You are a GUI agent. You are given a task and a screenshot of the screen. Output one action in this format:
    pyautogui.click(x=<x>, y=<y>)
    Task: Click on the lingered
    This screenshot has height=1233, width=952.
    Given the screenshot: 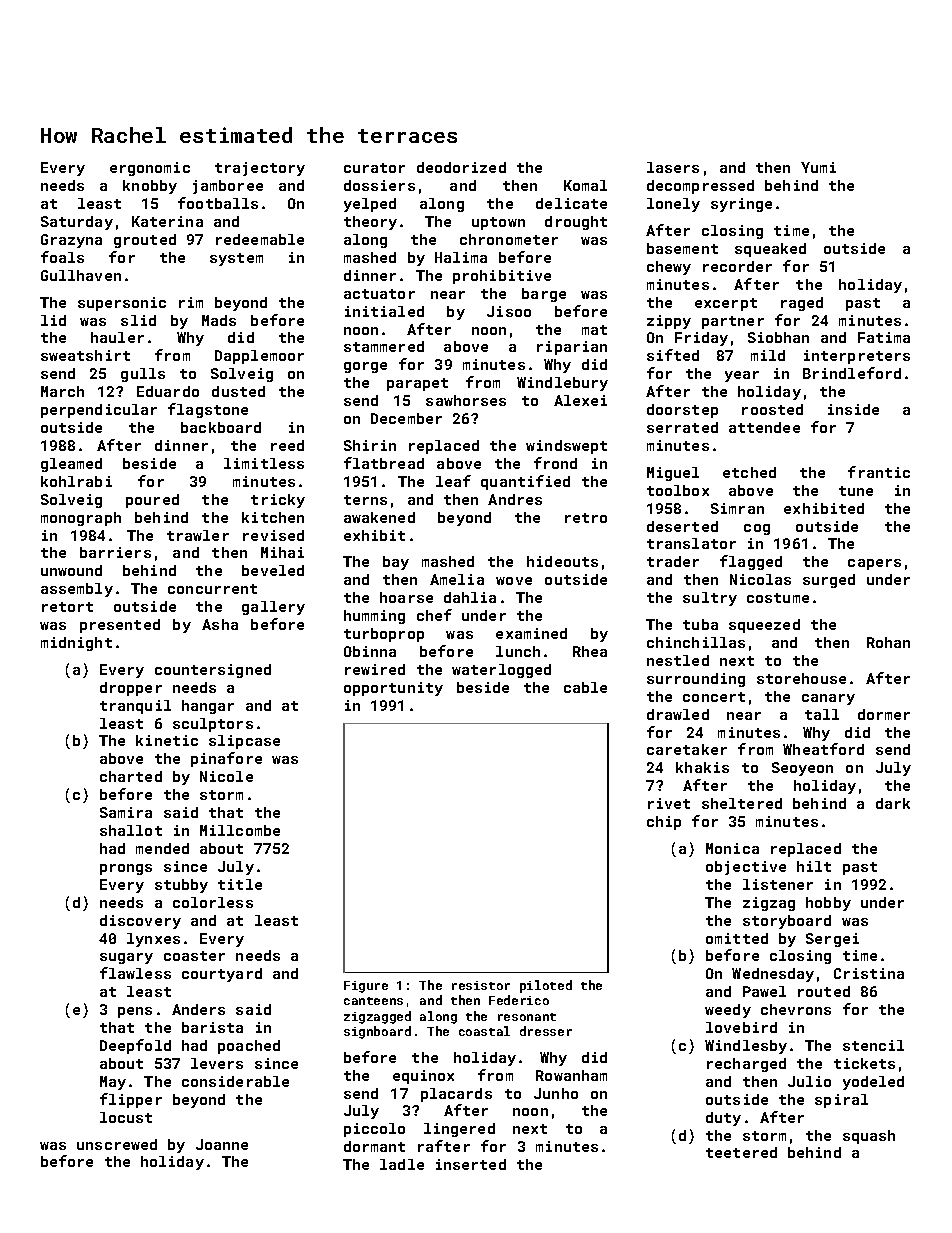 What is the action you would take?
    pyautogui.click(x=459, y=1130)
